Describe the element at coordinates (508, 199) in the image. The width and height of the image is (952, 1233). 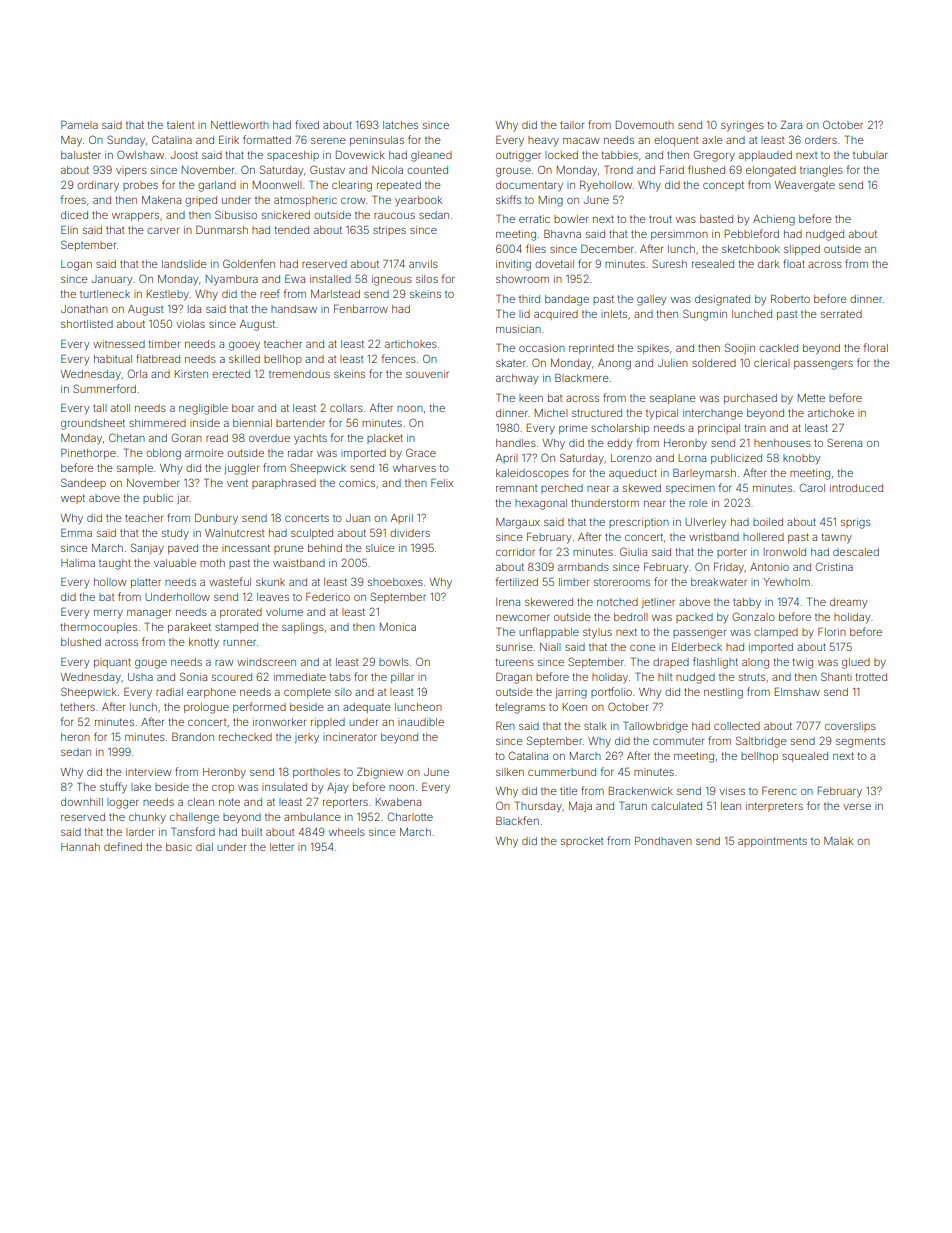
I see `skiffs` at that location.
